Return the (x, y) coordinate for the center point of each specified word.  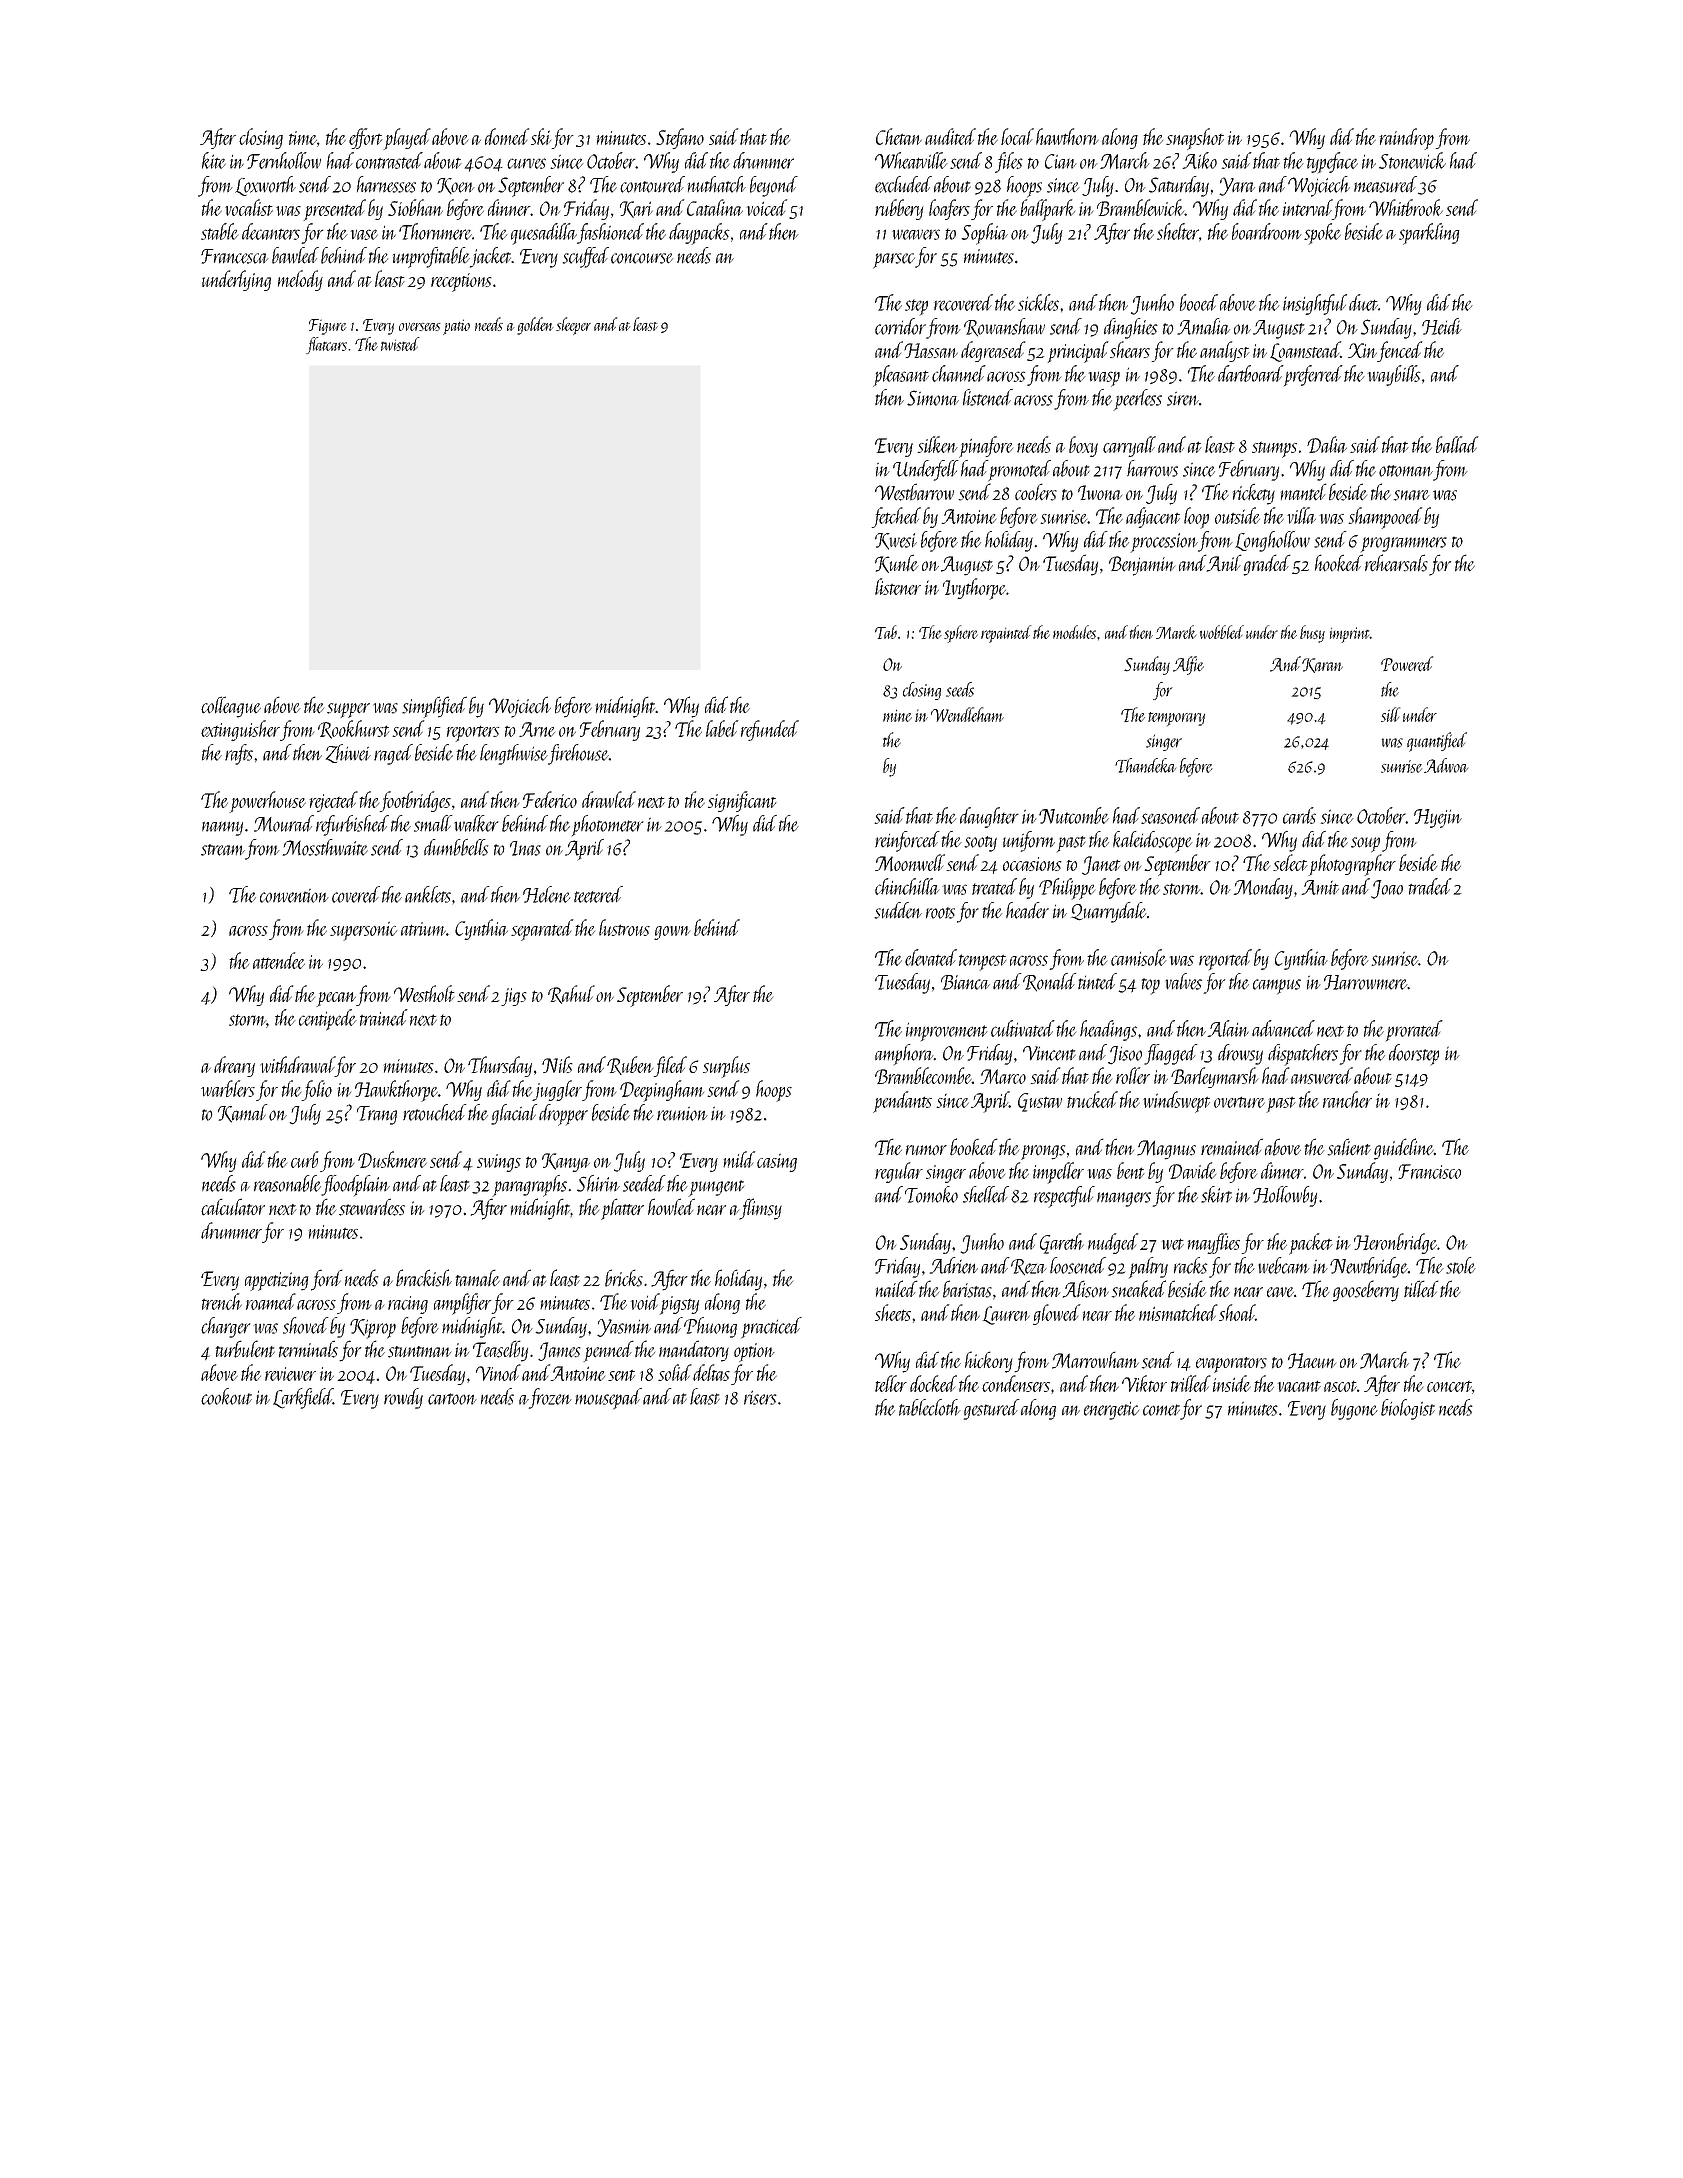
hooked (1339, 563)
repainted (1006, 634)
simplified (434, 707)
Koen (456, 186)
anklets (428, 894)
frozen (550, 1398)
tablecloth (930, 1407)
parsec (894, 261)
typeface (1332, 162)
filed (670, 1066)
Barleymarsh (1214, 1077)
